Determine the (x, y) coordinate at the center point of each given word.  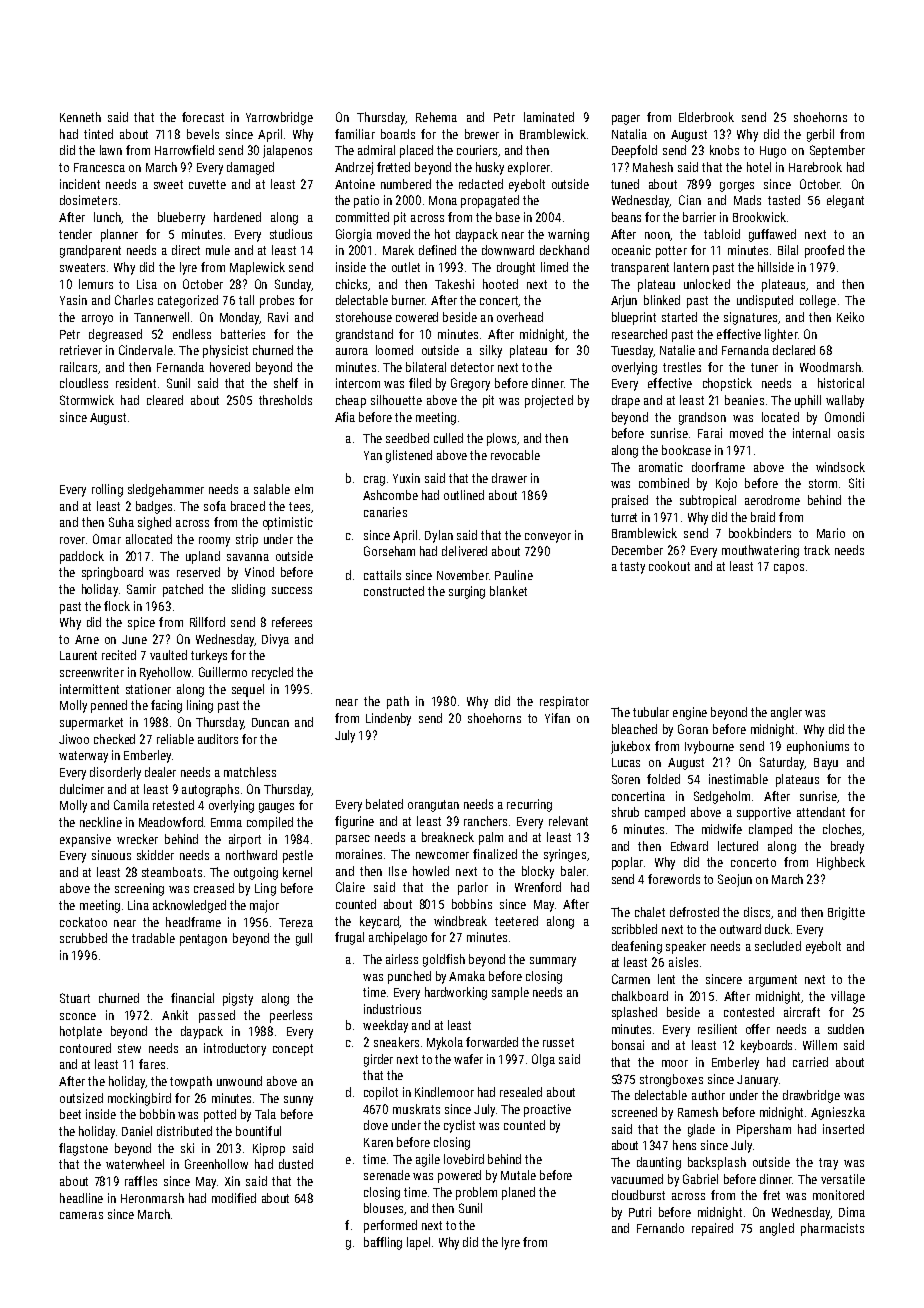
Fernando (660, 1228)
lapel (418, 1243)
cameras (81, 1215)
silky (491, 351)
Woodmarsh (830, 367)
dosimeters (88, 200)
